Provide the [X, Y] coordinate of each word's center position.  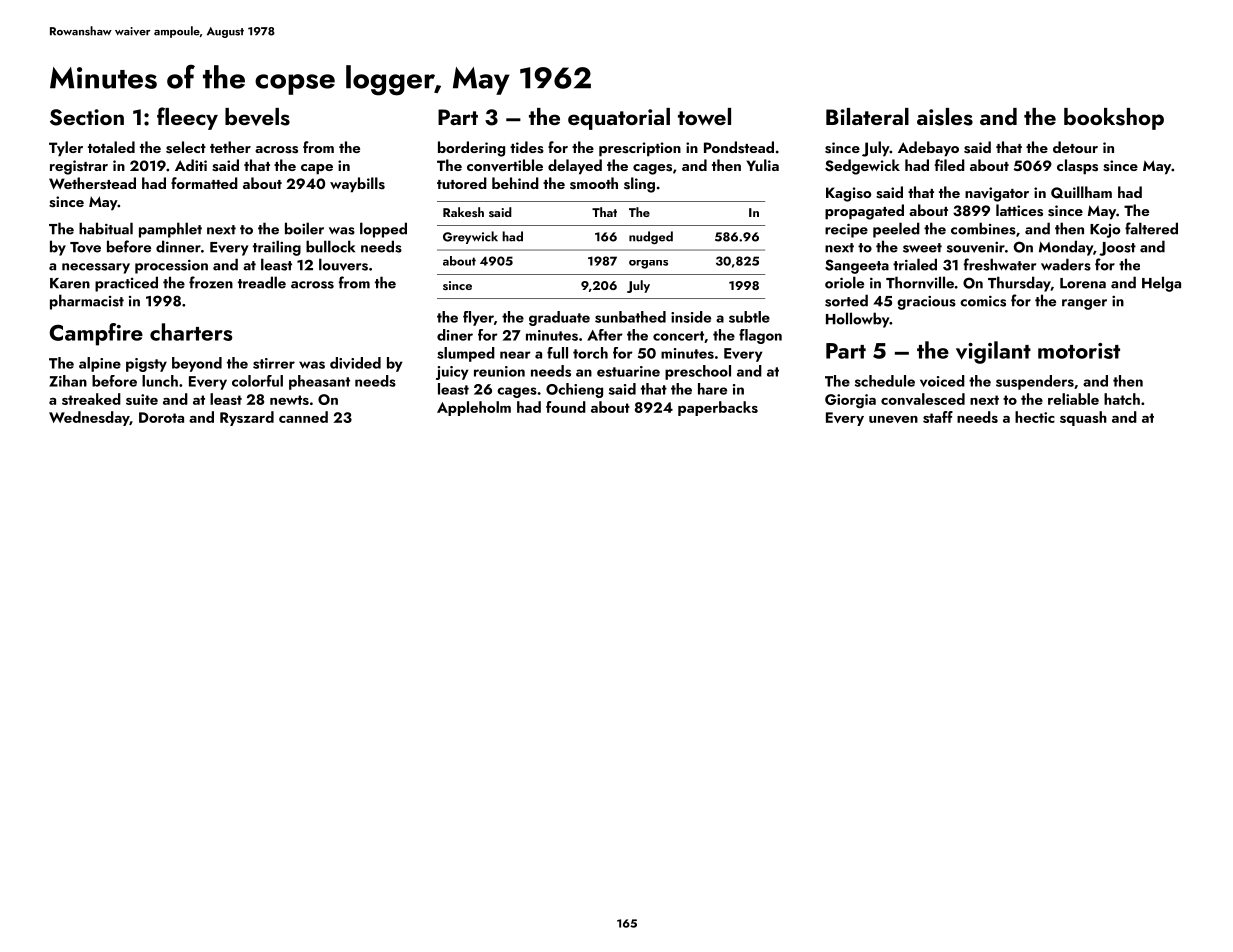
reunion [499, 371]
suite [142, 399]
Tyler [66, 149]
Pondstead [739, 147]
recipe [846, 230]
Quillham [1081, 192]
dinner [178, 246]
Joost [1117, 249]
